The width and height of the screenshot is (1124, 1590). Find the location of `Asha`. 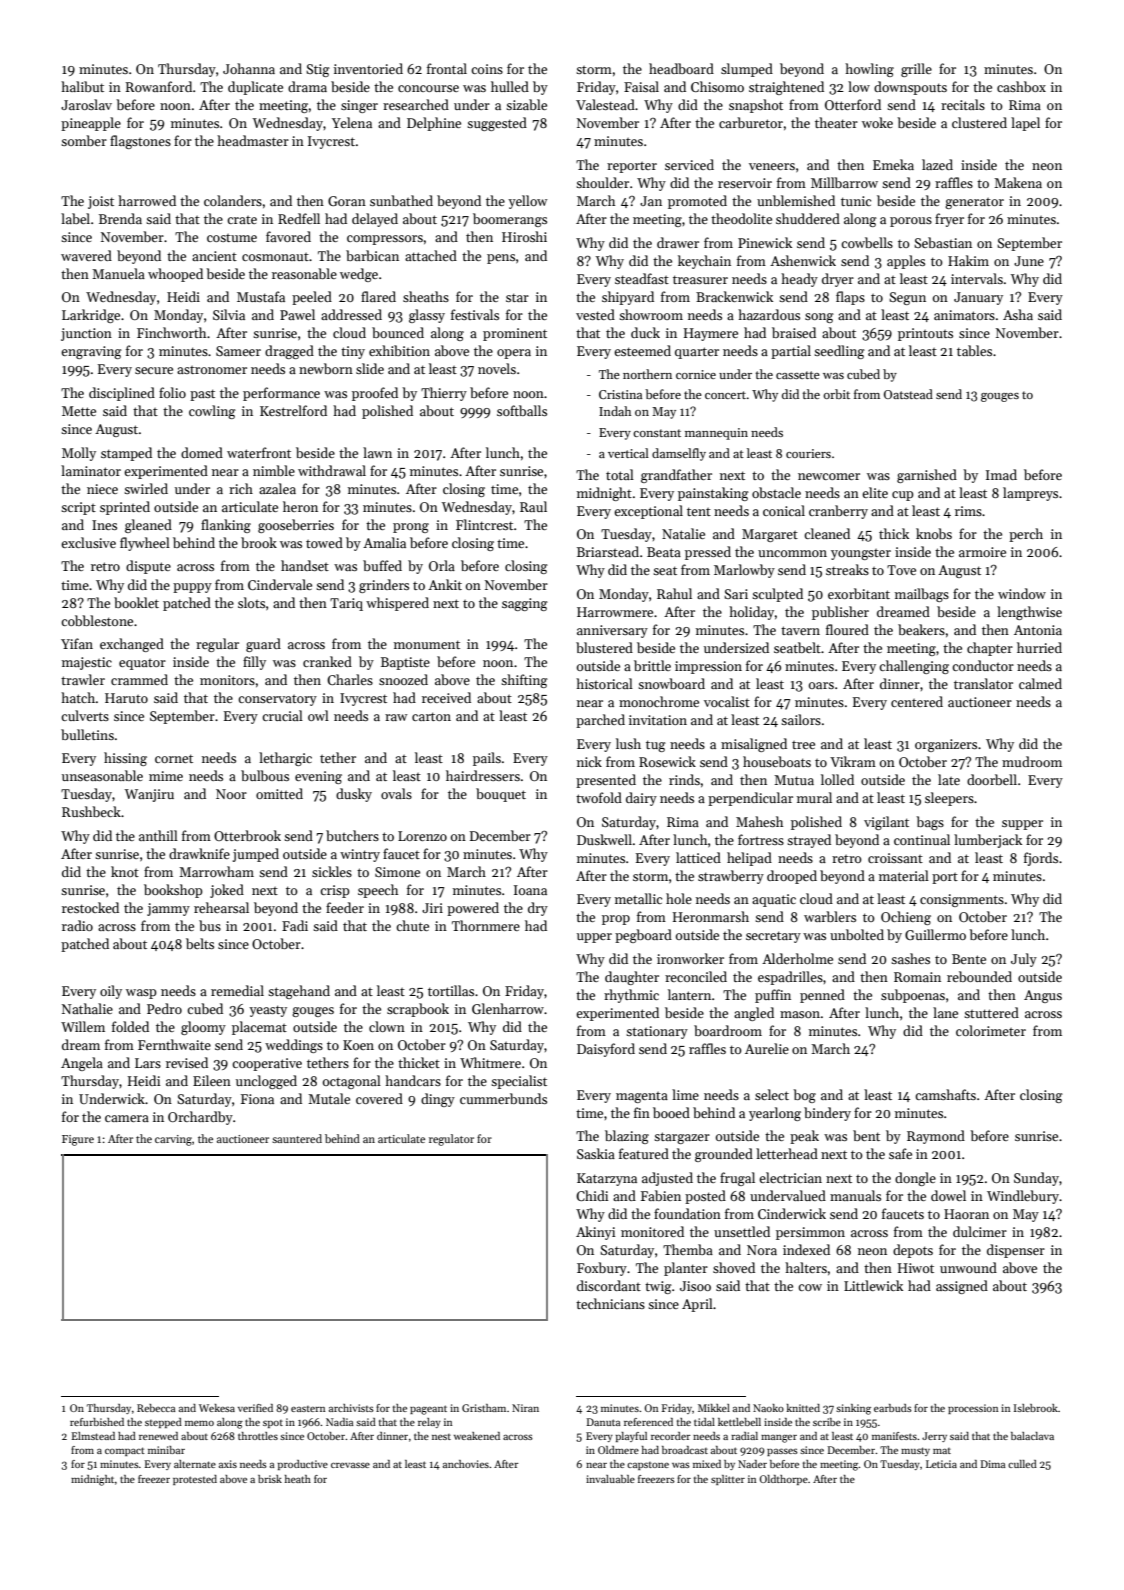

Asha is located at coordinates (1018, 314).
